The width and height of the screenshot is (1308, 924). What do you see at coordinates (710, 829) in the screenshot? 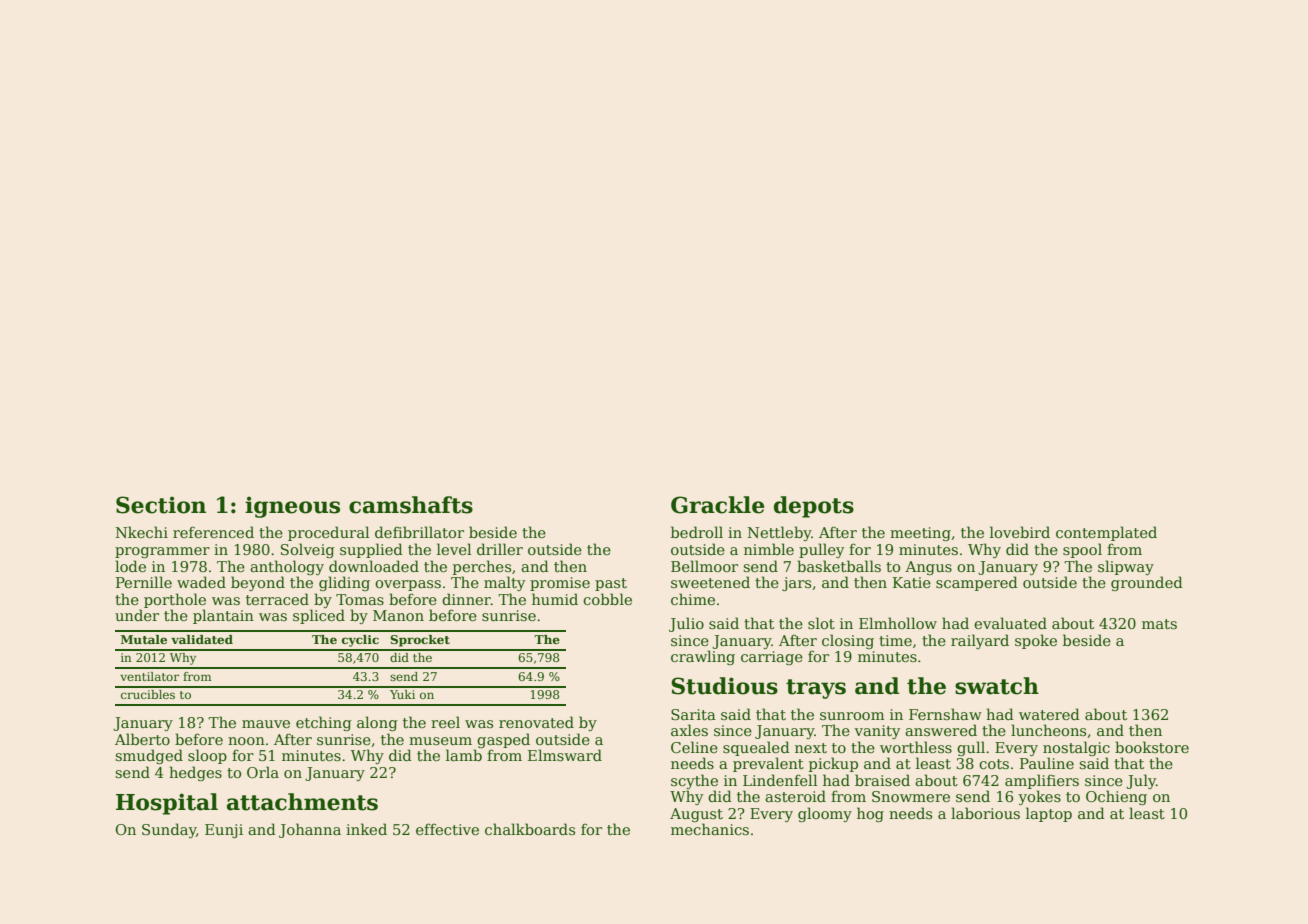
I see `mechanics` at bounding box center [710, 829].
